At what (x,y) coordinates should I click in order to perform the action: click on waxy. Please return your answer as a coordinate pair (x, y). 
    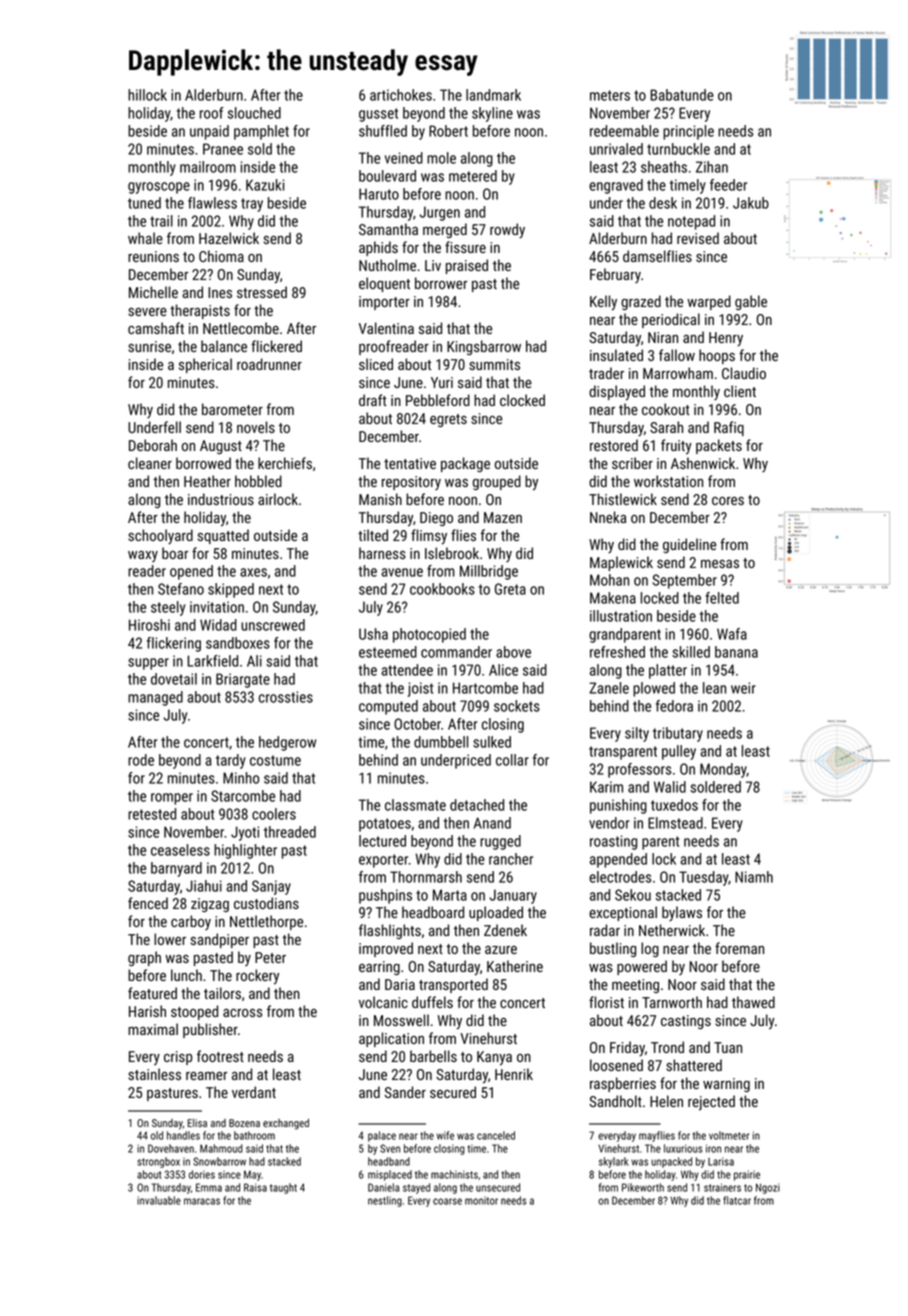
    Looking at the image, I should click on (143, 556).
